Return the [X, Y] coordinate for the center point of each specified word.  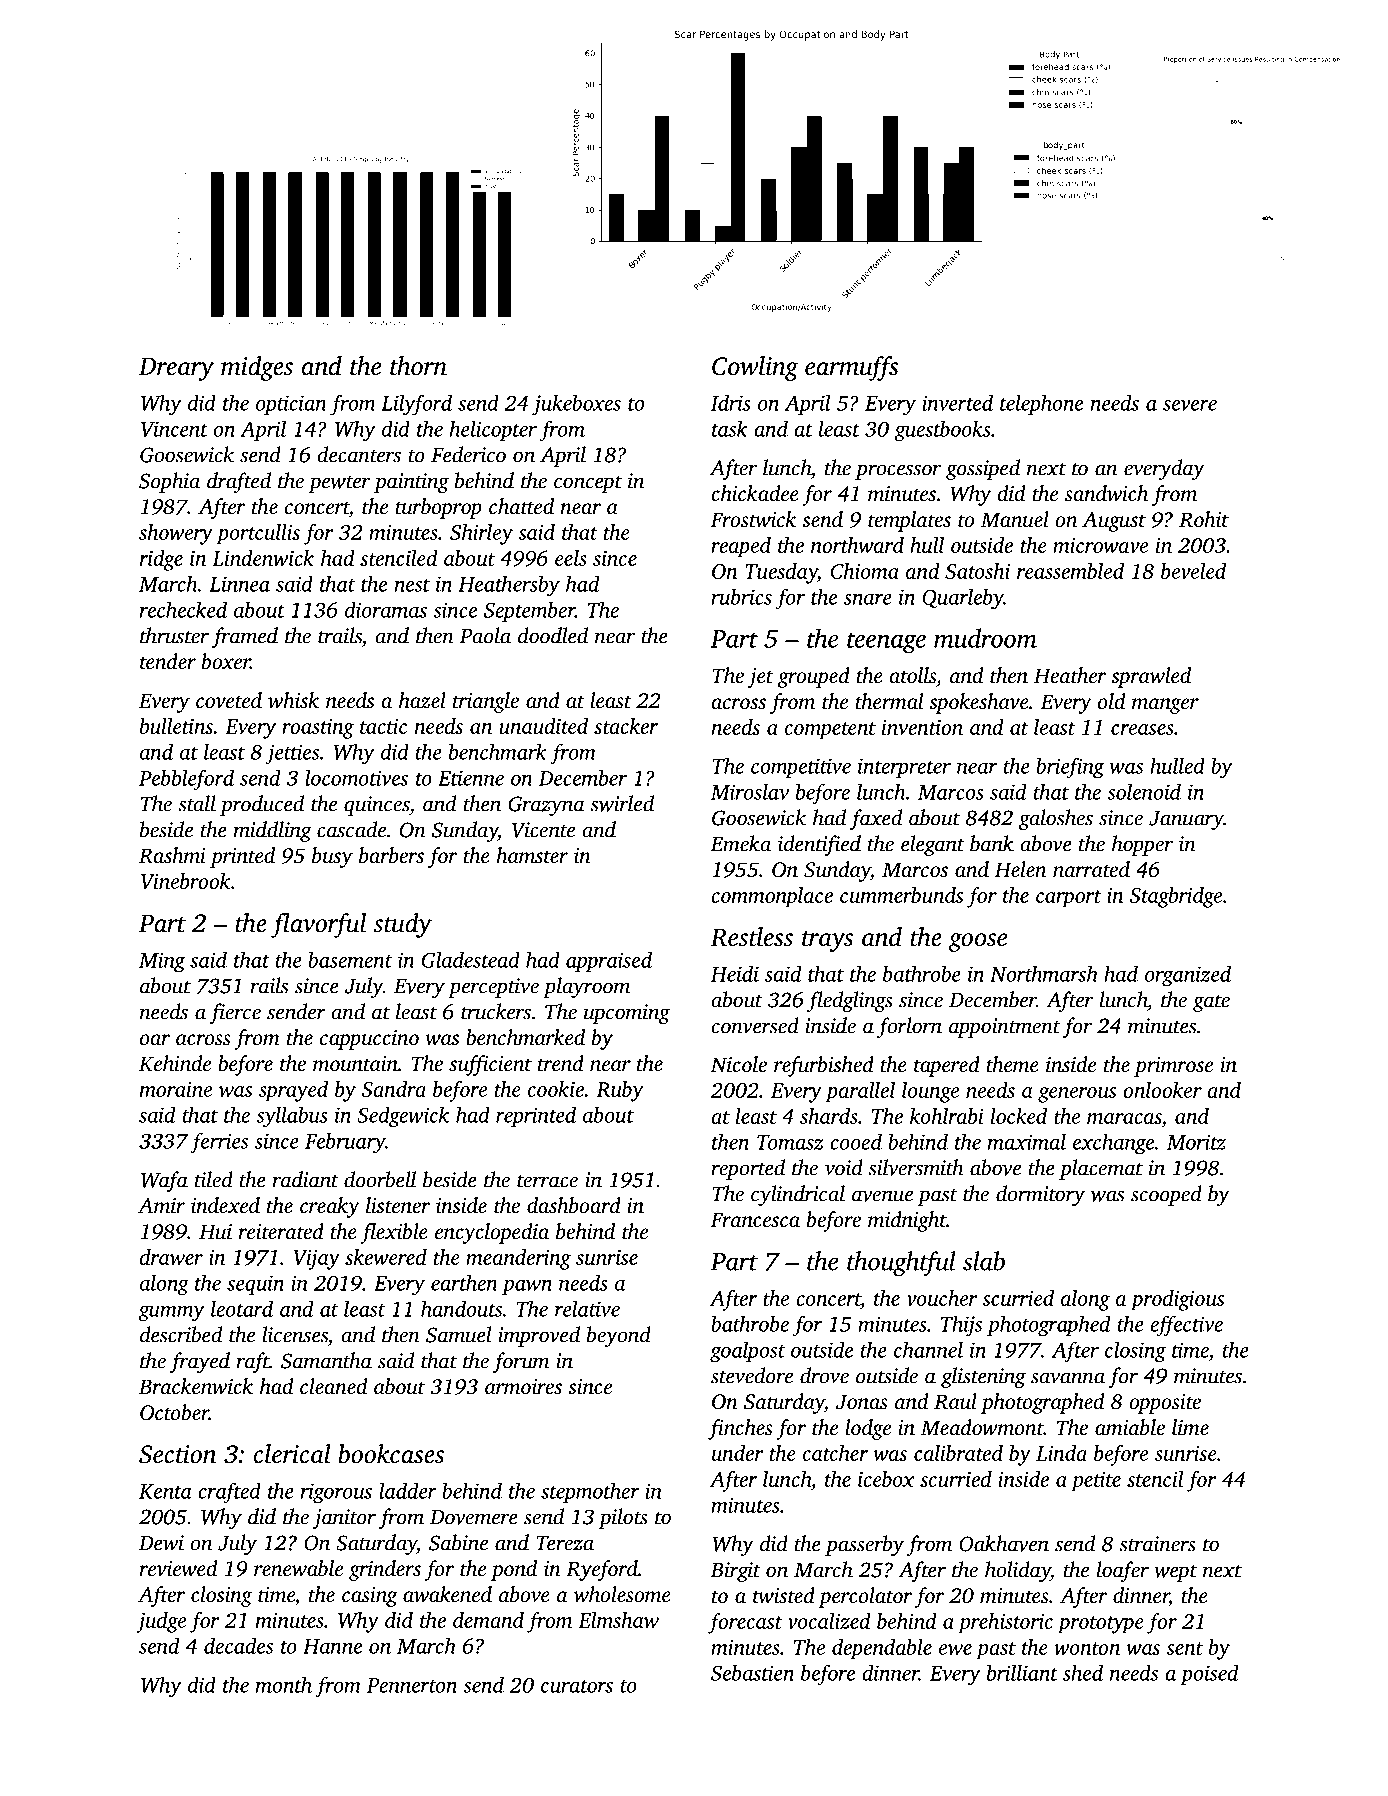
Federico [468, 454]
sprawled [1151, 677]
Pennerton [412, 1685]
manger [1165, 706]
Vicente [543, 830]
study [402, 925]
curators [577, 1686]
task [730, 428]
